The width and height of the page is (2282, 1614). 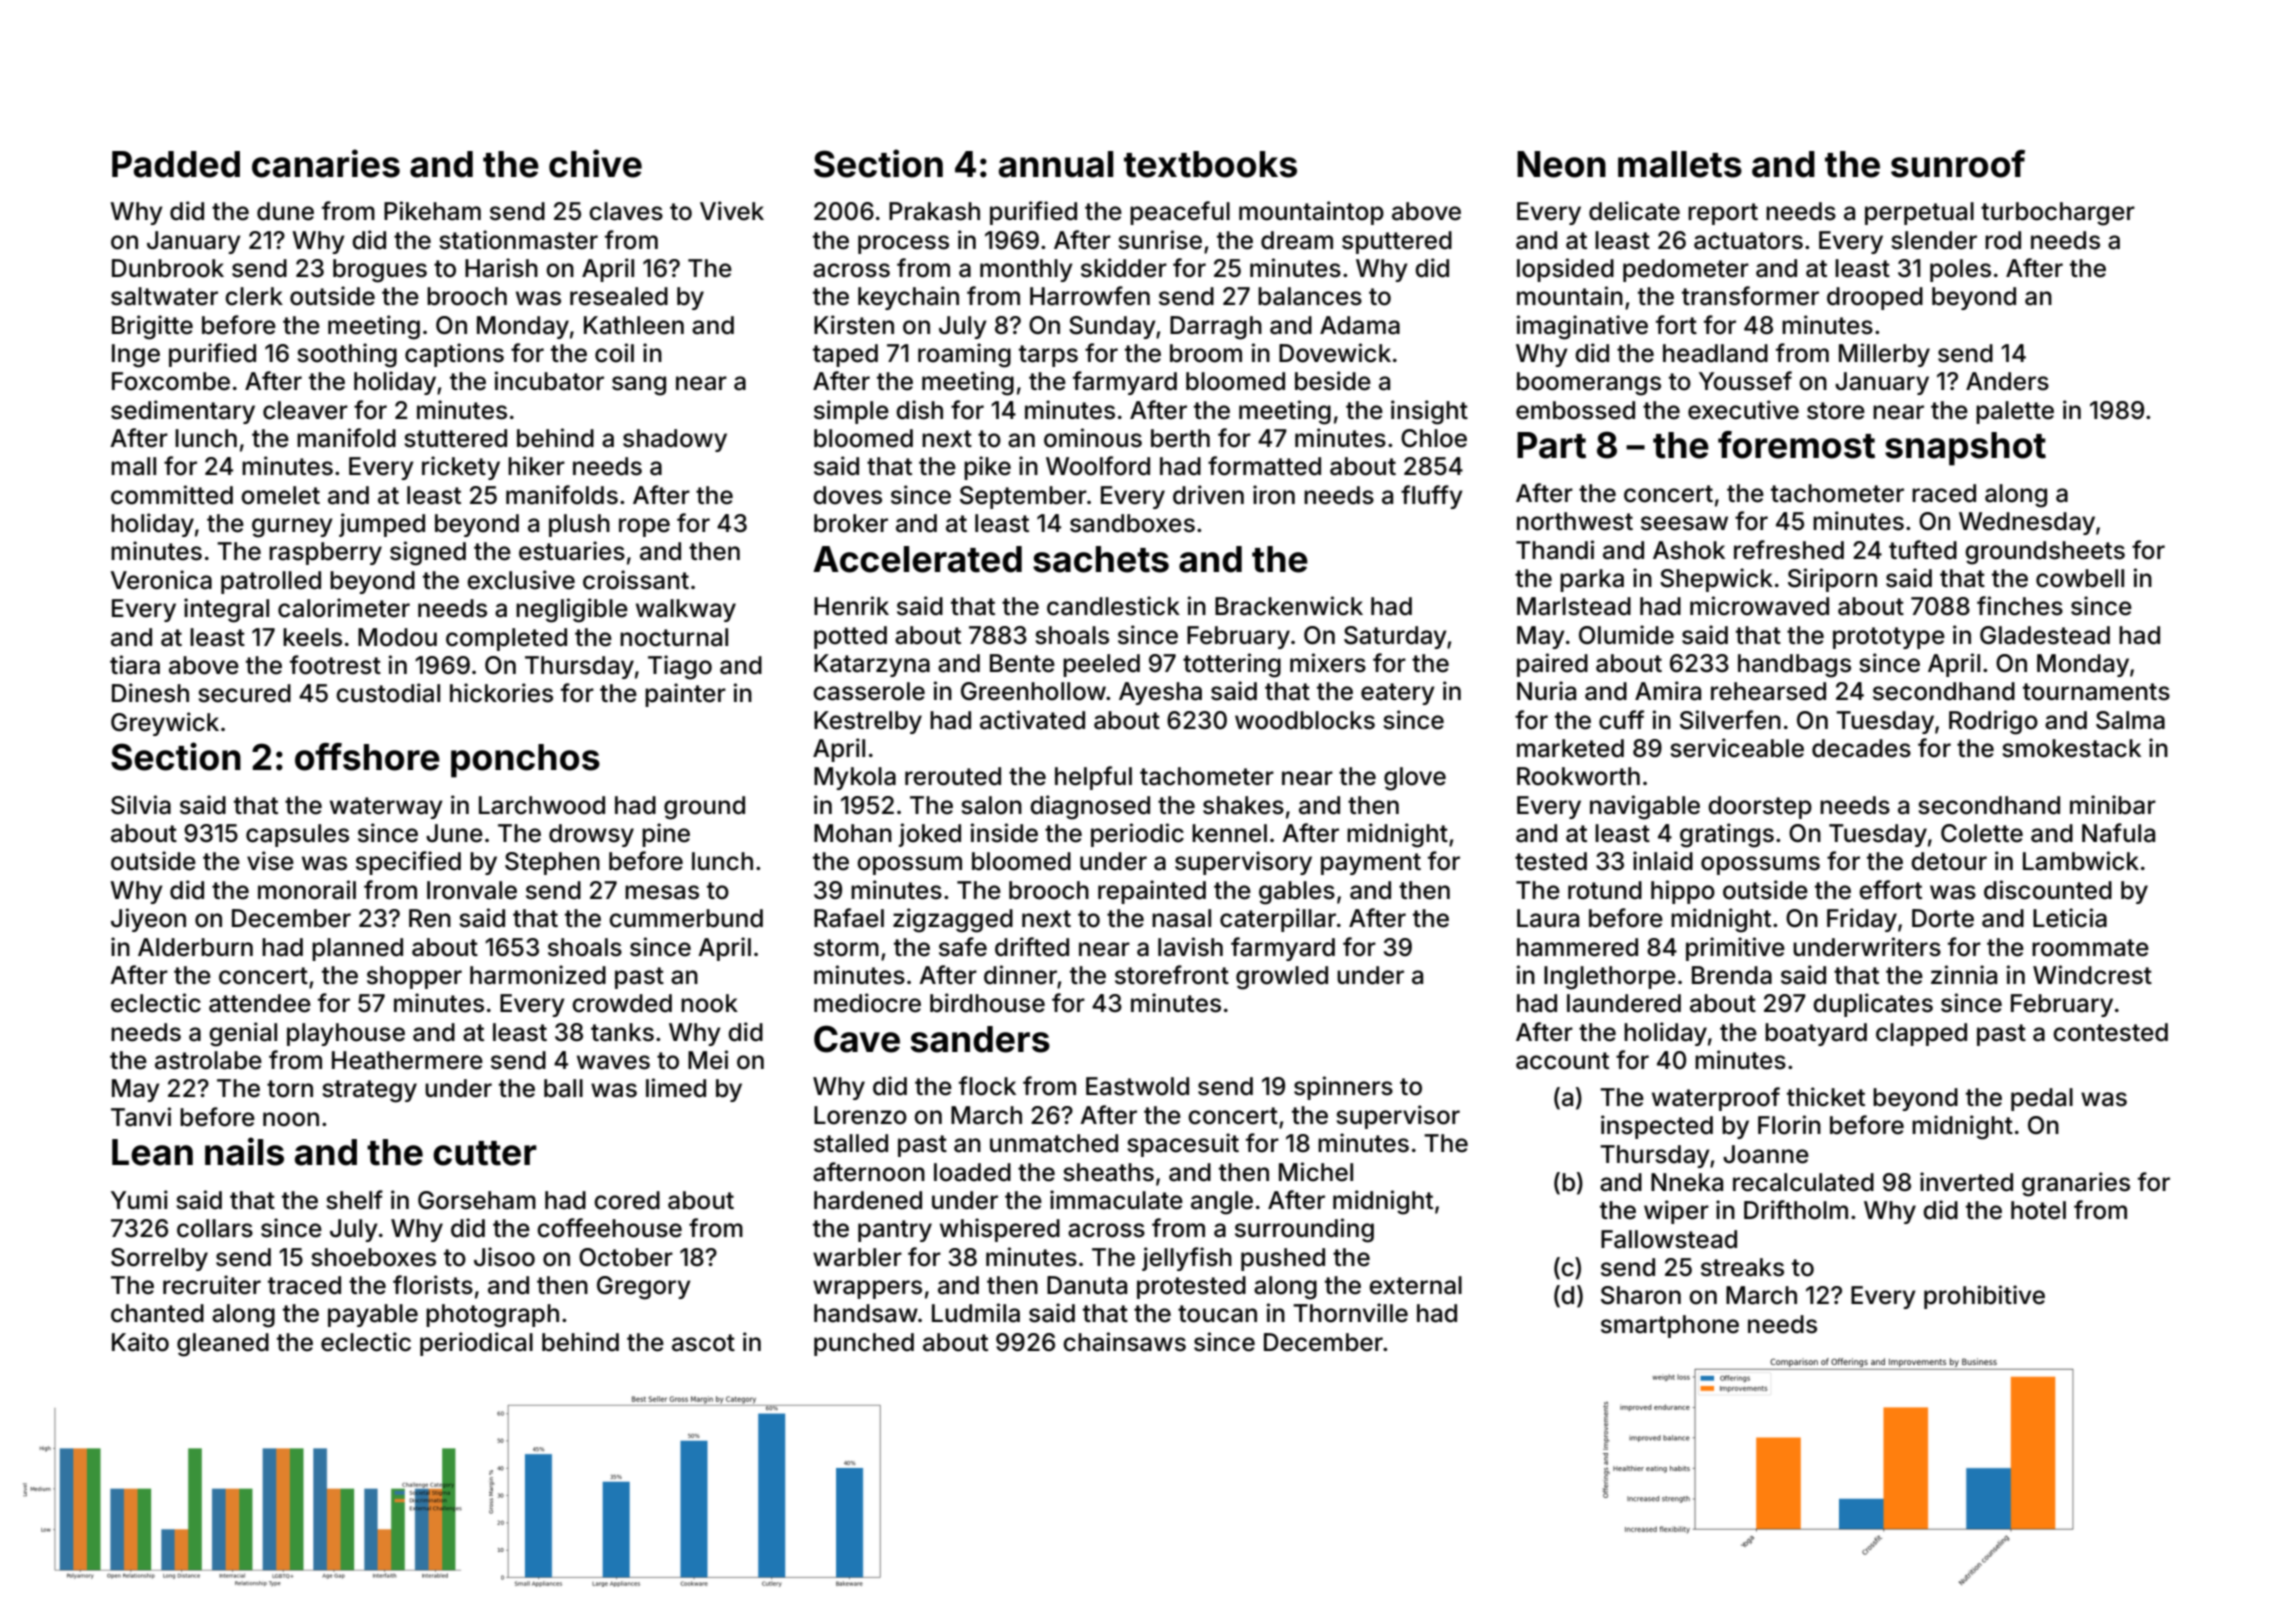 What do you see at coordinates (976, 1313) in the page?
I see `Ludmila` at bounding box center [976, 1313].
